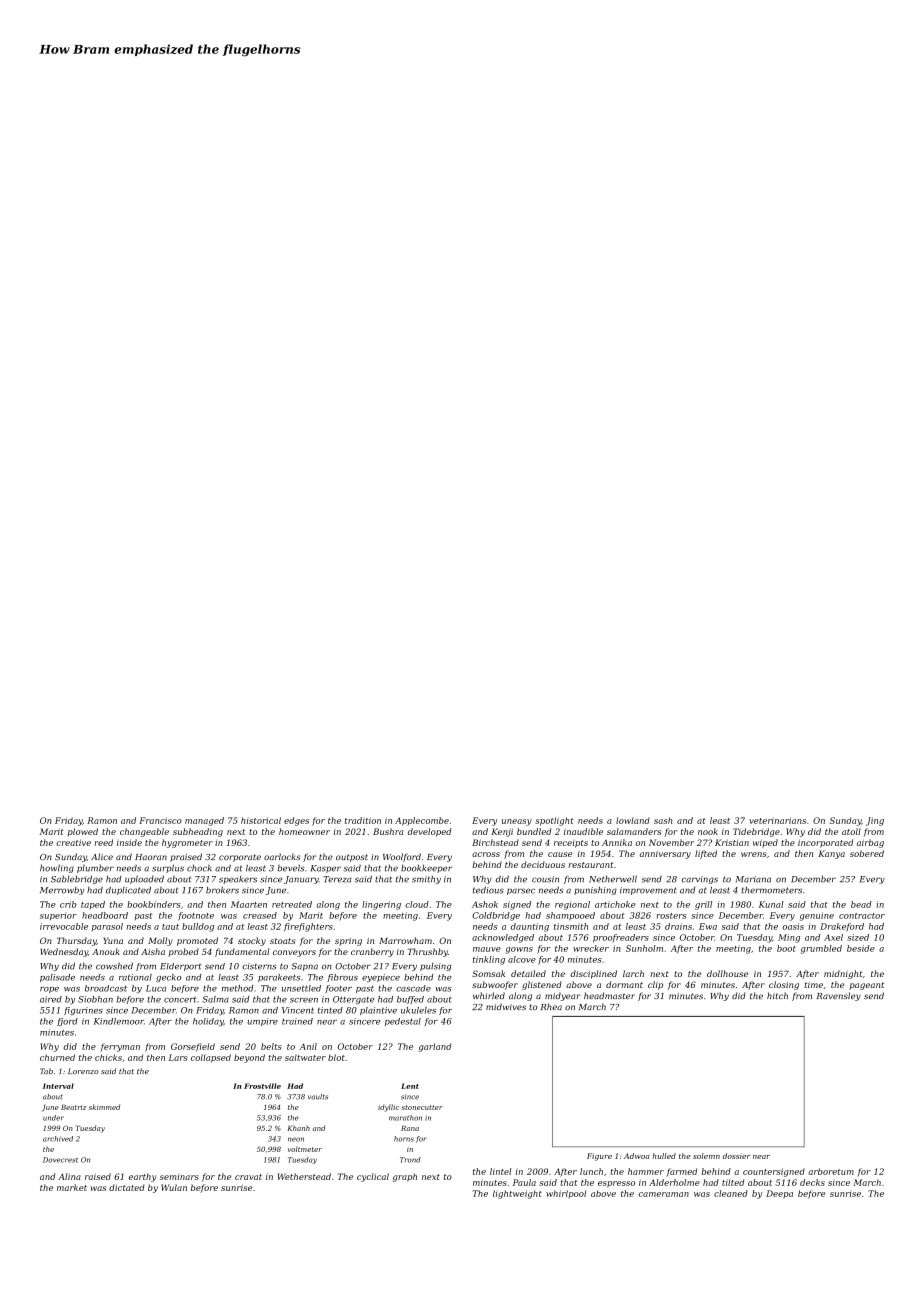  What do you see at coordinates (530, 927) in the screenshot?
I see `daunting` at bounding box center [530, 927].
